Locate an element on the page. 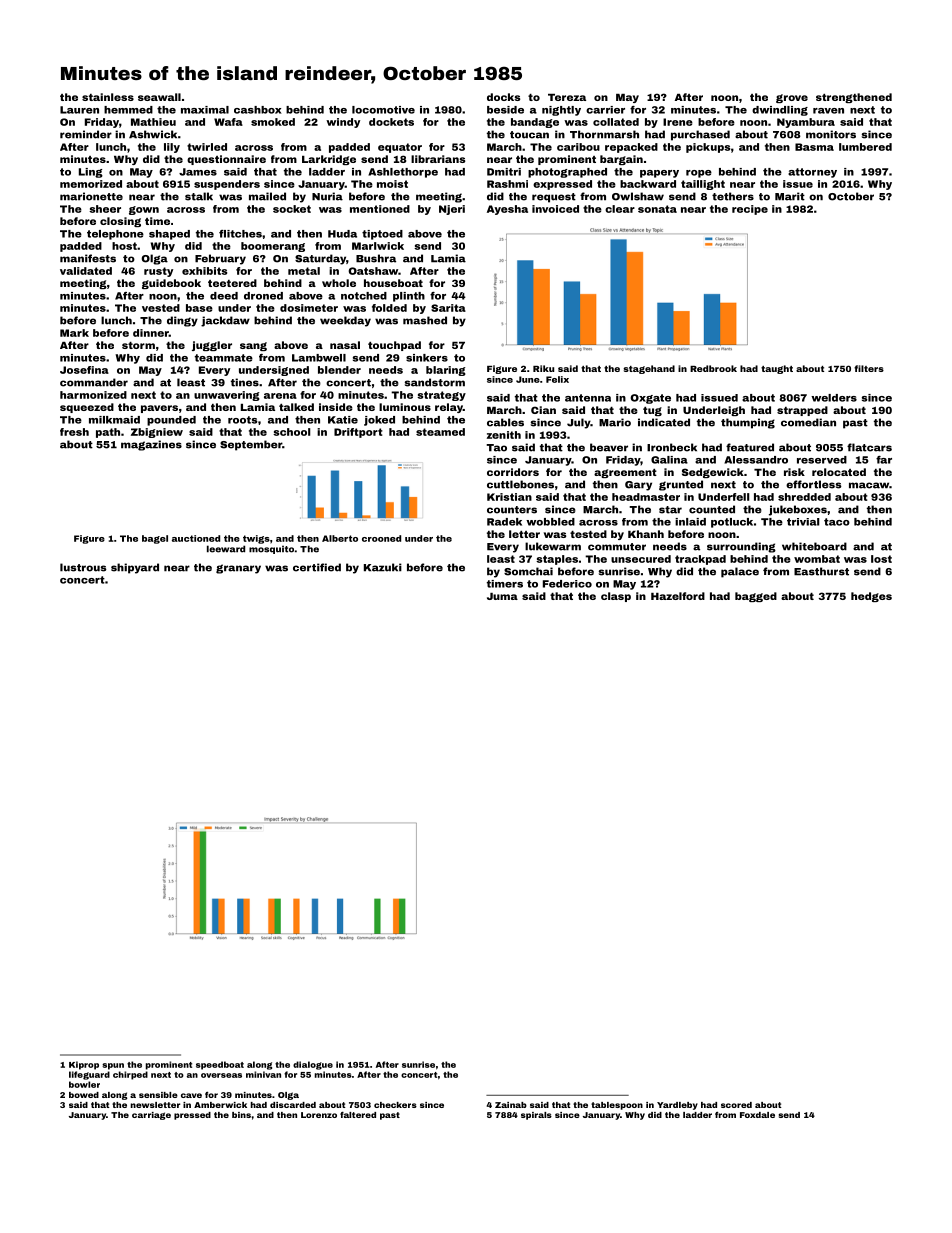 Image resolution: width=952 pixels, height=1233 pixels. spun is located at coordinates (113, 1066).
